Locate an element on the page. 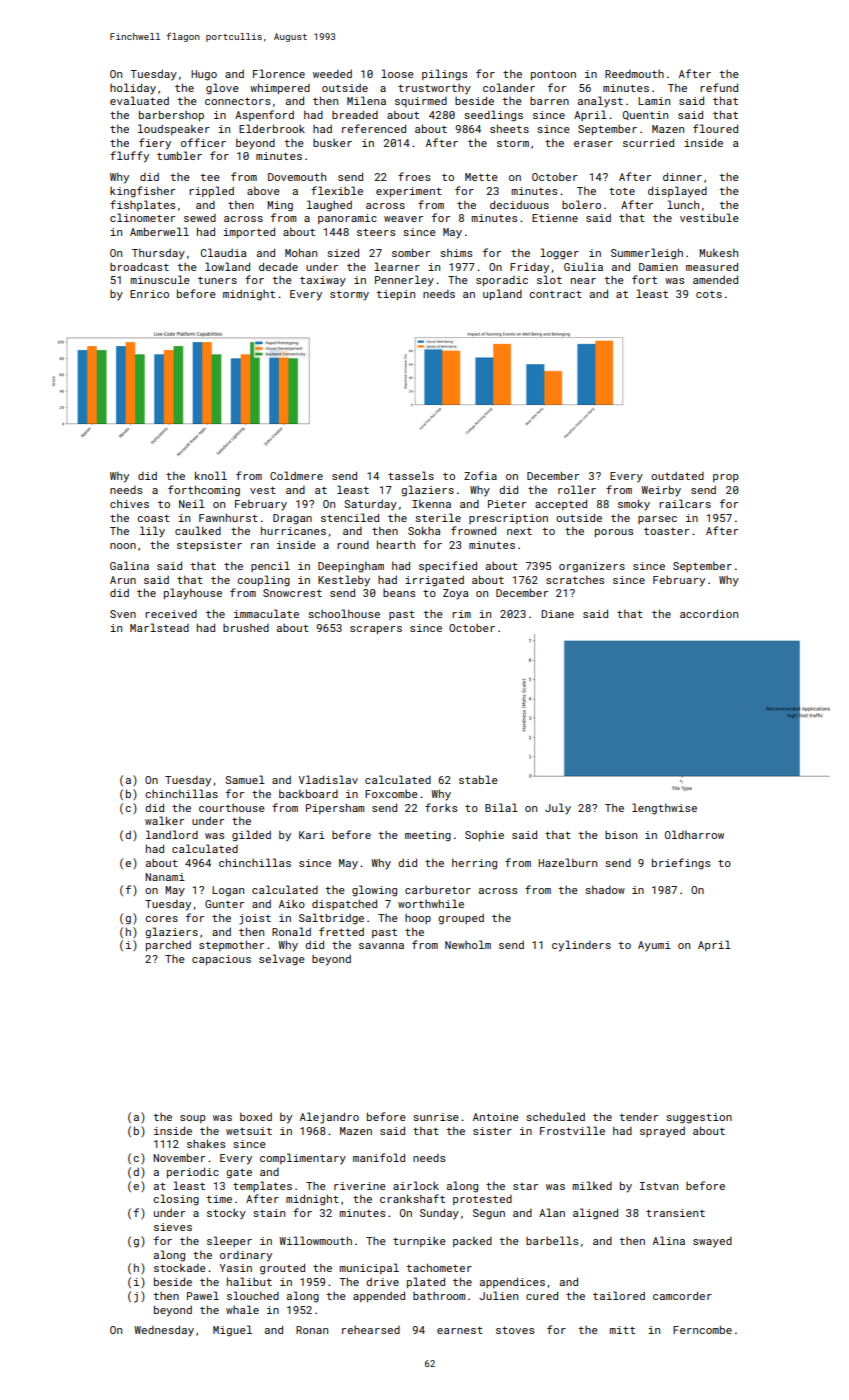 The image size is (849, 1400). pilings is located at coordinates (444, 75).
